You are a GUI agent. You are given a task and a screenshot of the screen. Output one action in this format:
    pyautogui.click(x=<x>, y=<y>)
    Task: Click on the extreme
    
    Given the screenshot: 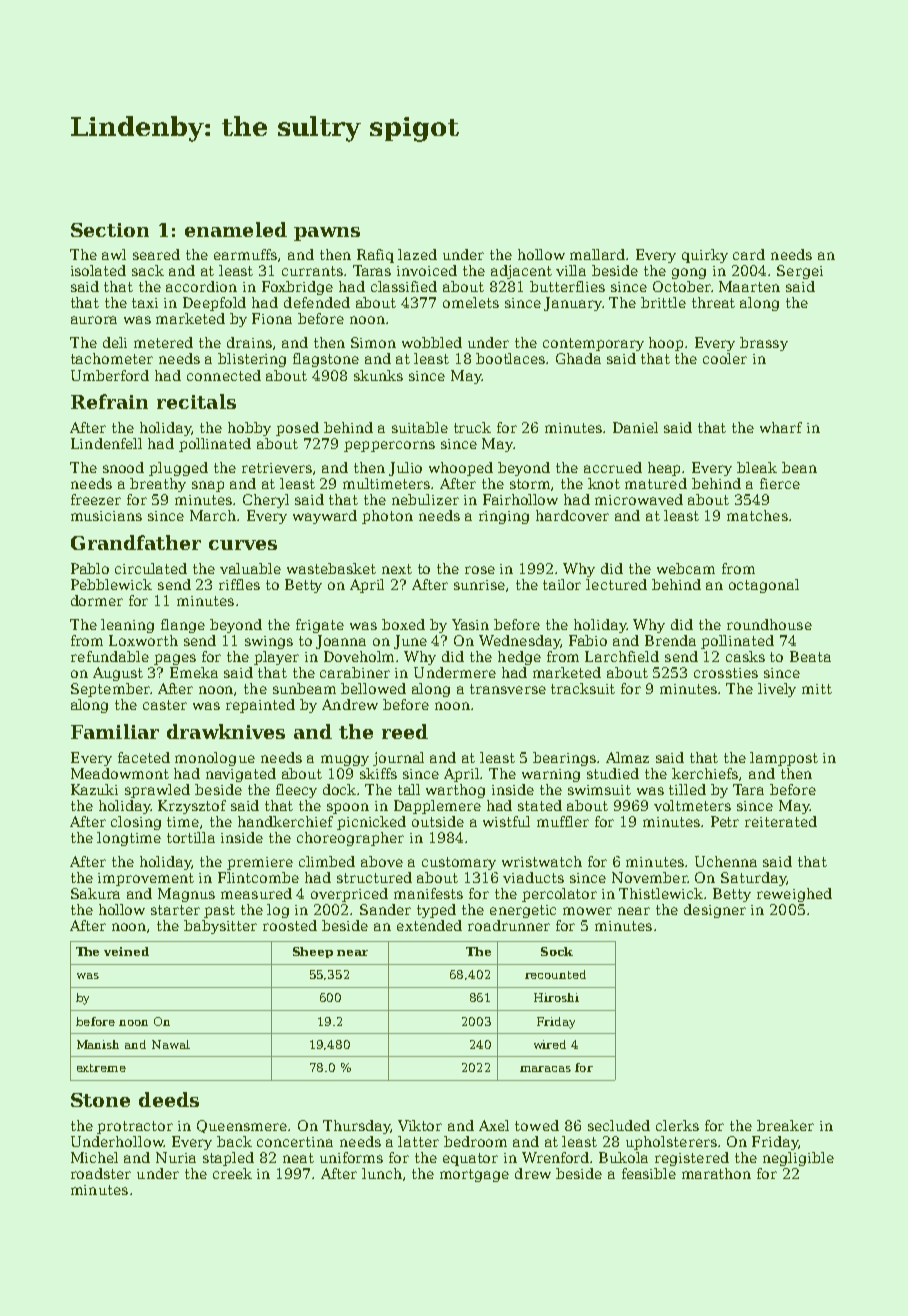 What is the action you would take?
    pyautogui.click(x=101, y=1068)
